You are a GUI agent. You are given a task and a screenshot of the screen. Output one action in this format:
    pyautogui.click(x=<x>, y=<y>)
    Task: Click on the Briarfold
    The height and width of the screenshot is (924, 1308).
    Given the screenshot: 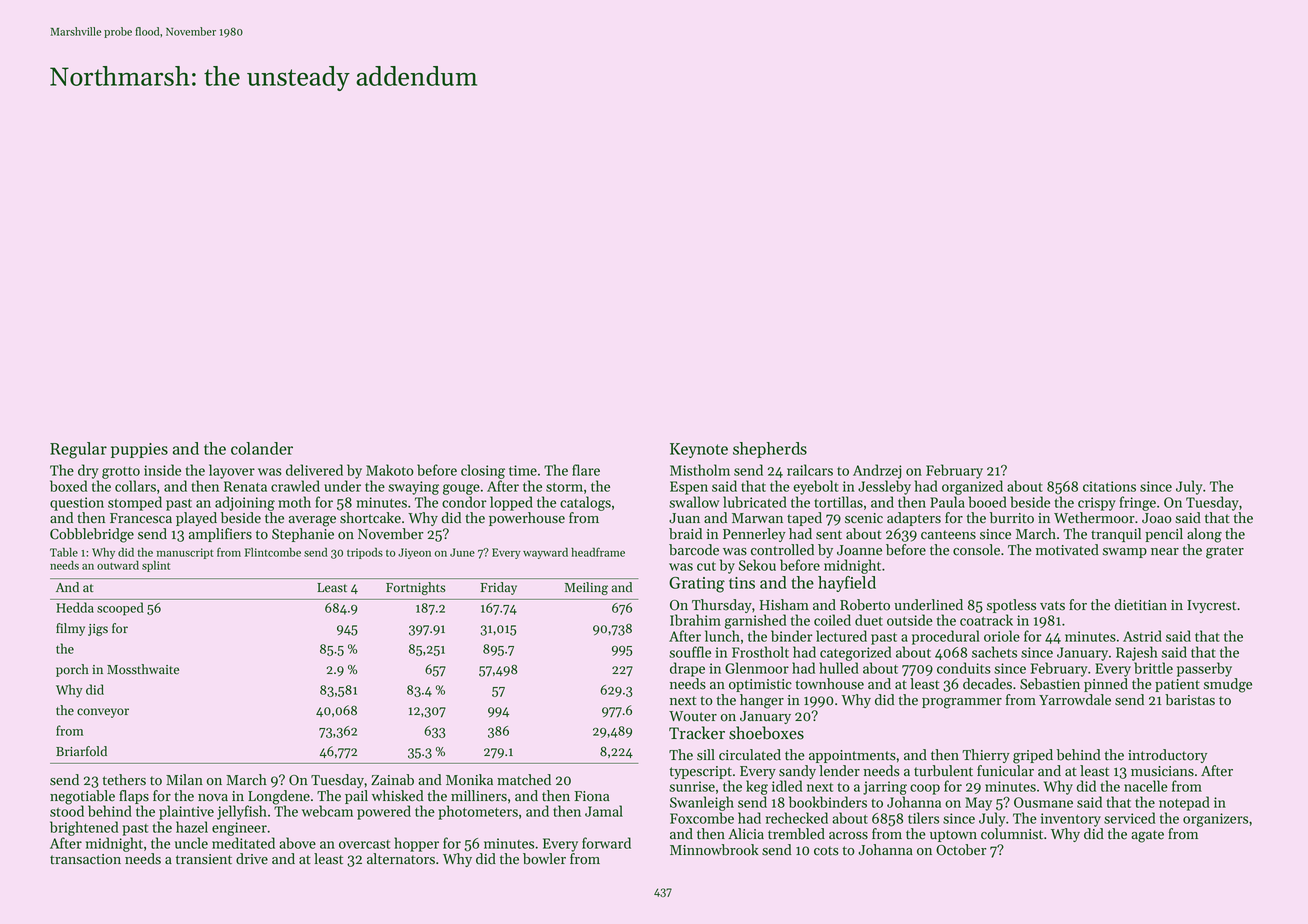 What is the action you would take?
    pyautogui.click(x=81, y=751)
